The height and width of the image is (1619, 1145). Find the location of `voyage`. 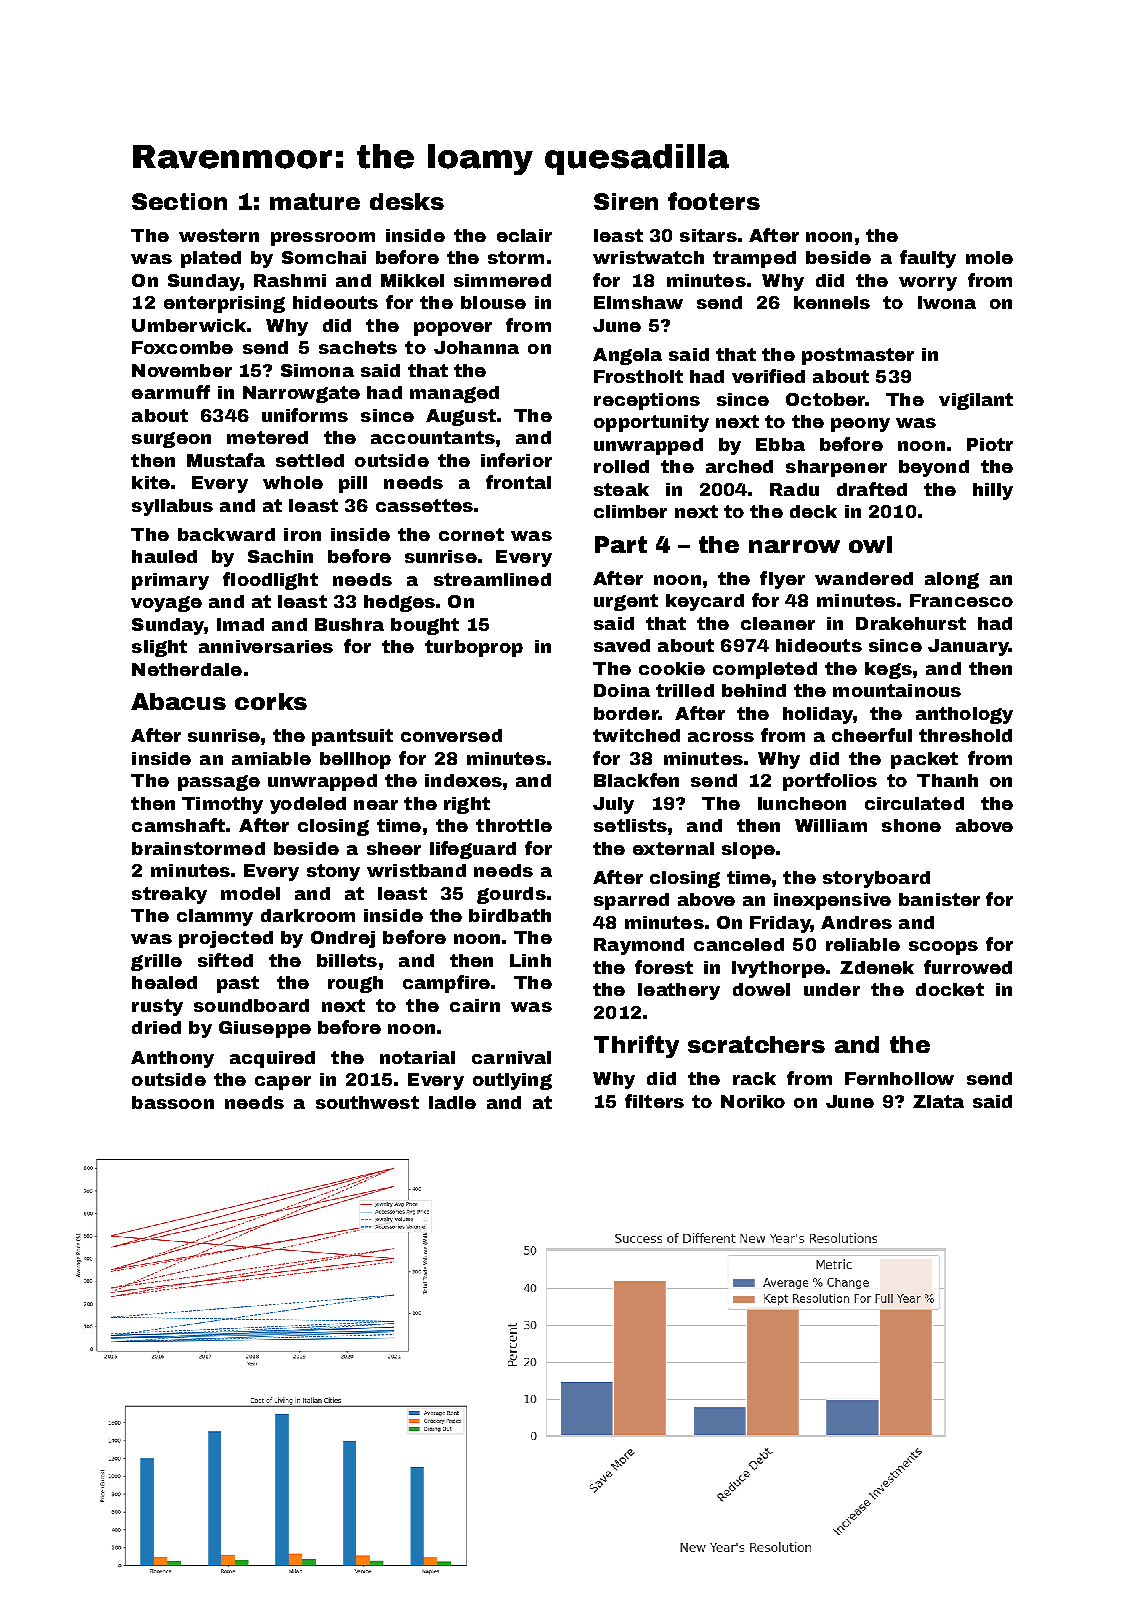

voyage is located at coordinates (166, 604).
